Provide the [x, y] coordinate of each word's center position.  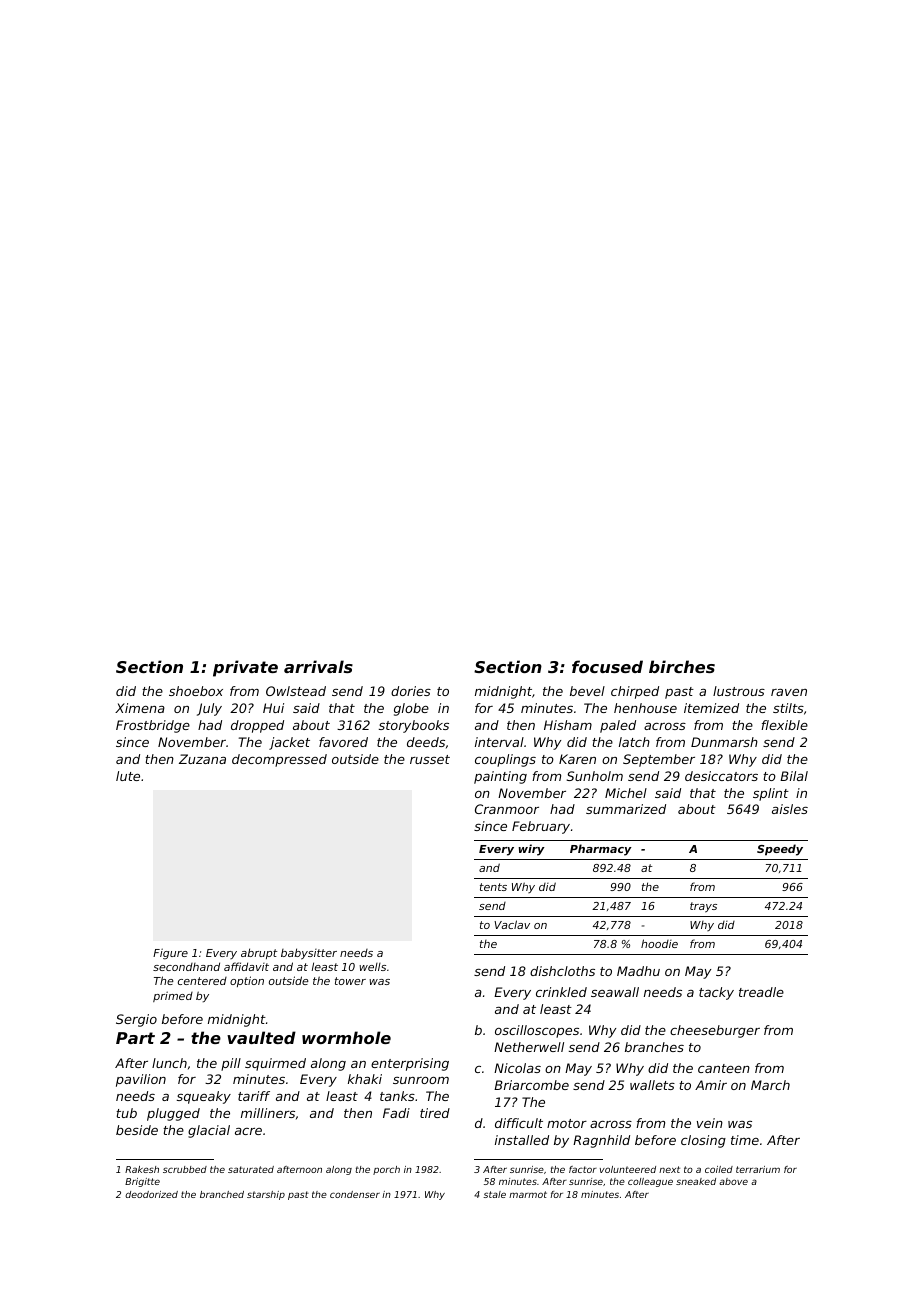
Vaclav [512, 924]
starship [266, 1195]
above [733, 1181]
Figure [170, 953]
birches [682, 666]
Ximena [140, 708]
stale [494, 1194]
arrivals [318, 666]
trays [703, 907]
